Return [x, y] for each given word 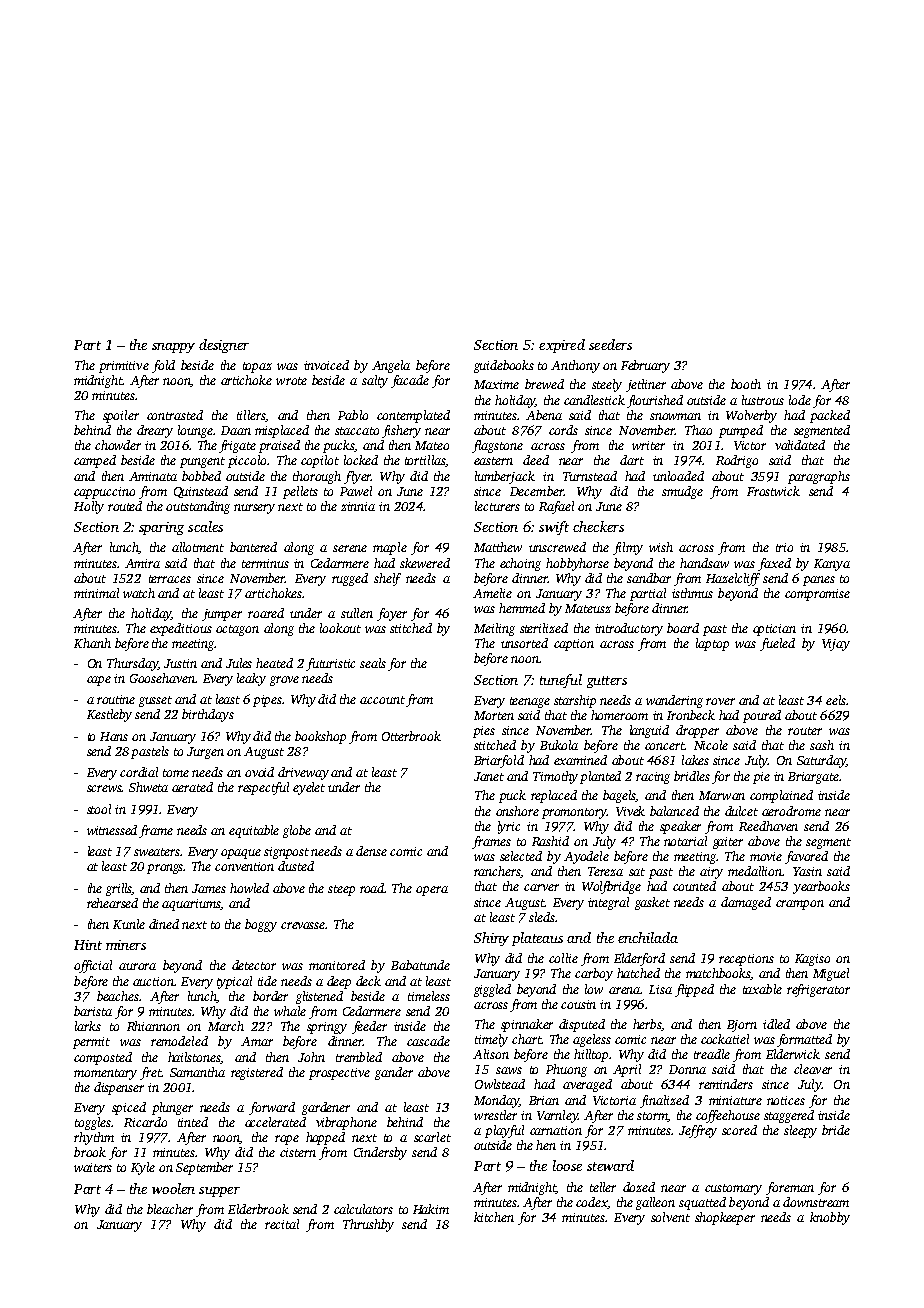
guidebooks [504, 366]
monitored [337, 965]
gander [394, 1073]
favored [806, 857]
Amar [257, 1041]
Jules [239, 663]
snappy [173, 348]
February [645, 366]
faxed [774, 564]
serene [350, 548]
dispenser [119, 1088]
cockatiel [725, 1039]
